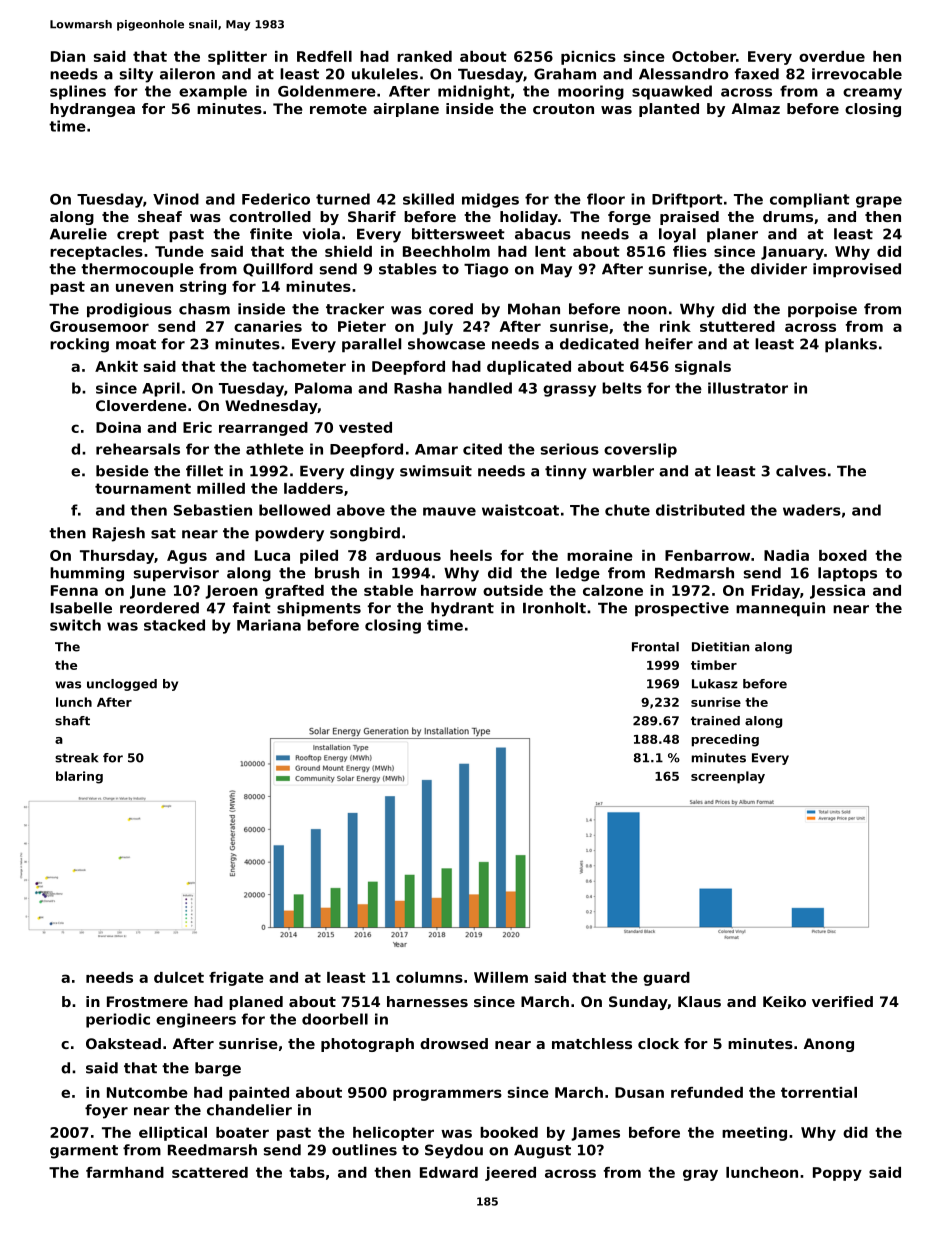  I want to click on farmhand, so click(125, 1172).
